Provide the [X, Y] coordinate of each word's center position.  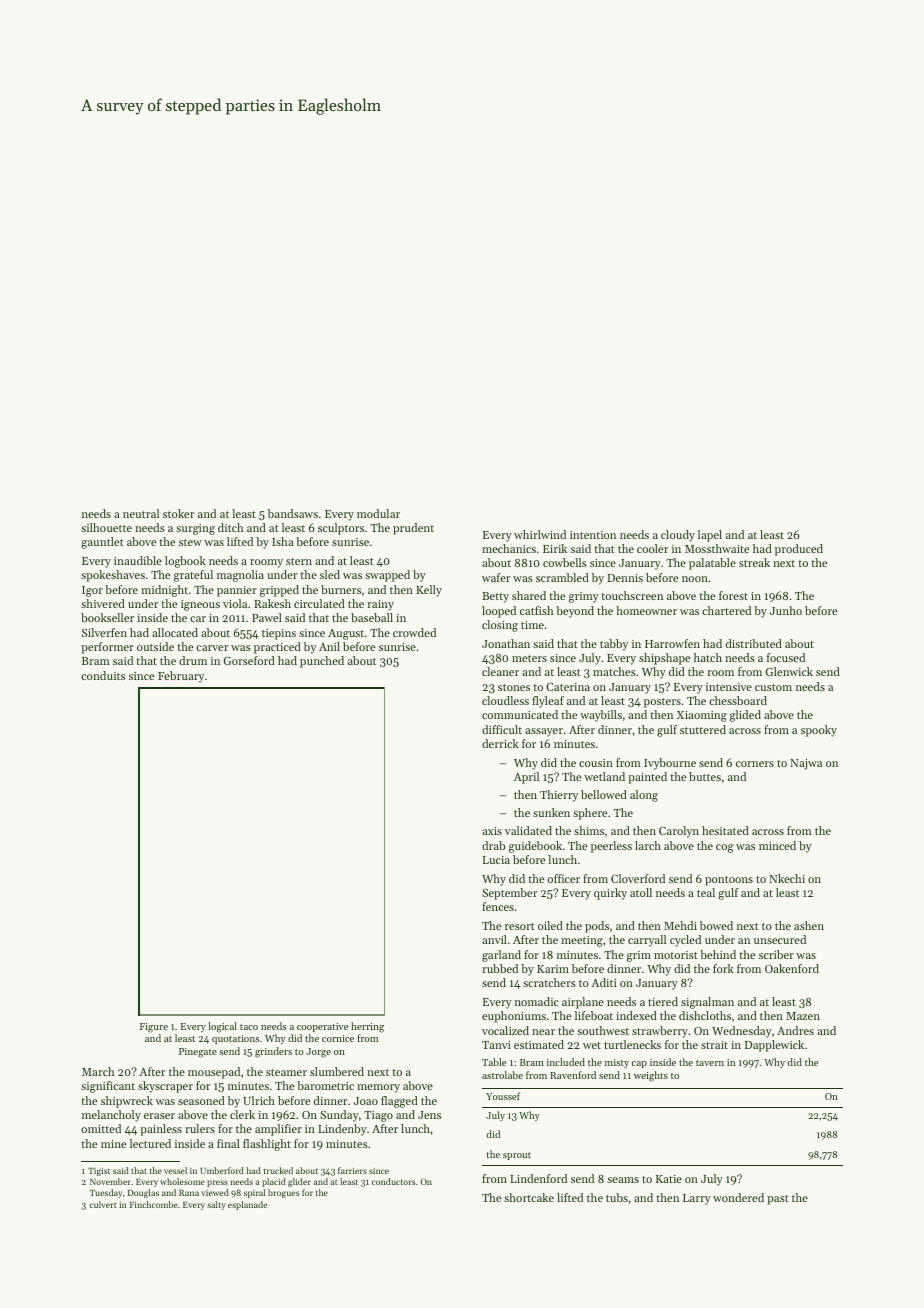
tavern [710, 1063]
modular [378, 513]
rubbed [500, 968]
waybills [601, 716]
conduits [103, 675]
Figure [154, 1028]
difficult [502, 729]
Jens [429, 1115]
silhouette [106, 527]
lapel [710, 536]
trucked [278, 1170]
